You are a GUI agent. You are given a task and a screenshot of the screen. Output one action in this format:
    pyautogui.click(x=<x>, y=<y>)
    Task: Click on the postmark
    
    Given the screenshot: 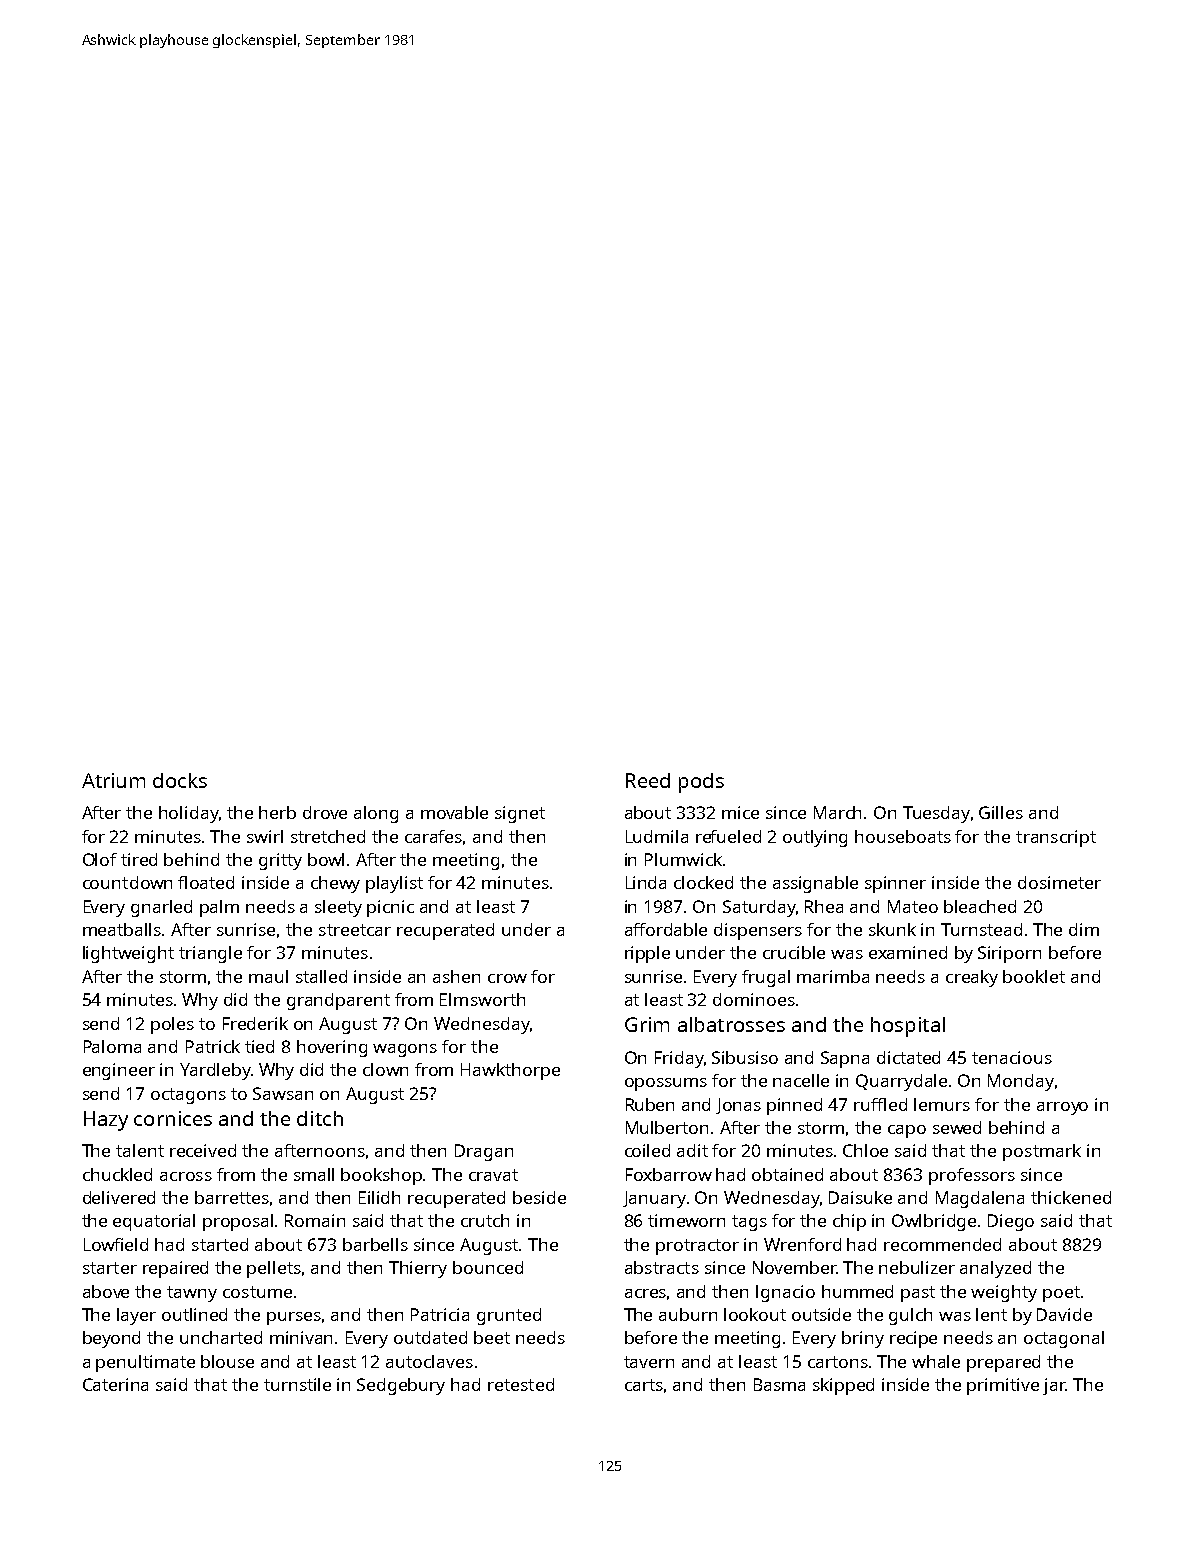 What is the action you would take?
    pyautogui.click(x=1042, y=1152)
